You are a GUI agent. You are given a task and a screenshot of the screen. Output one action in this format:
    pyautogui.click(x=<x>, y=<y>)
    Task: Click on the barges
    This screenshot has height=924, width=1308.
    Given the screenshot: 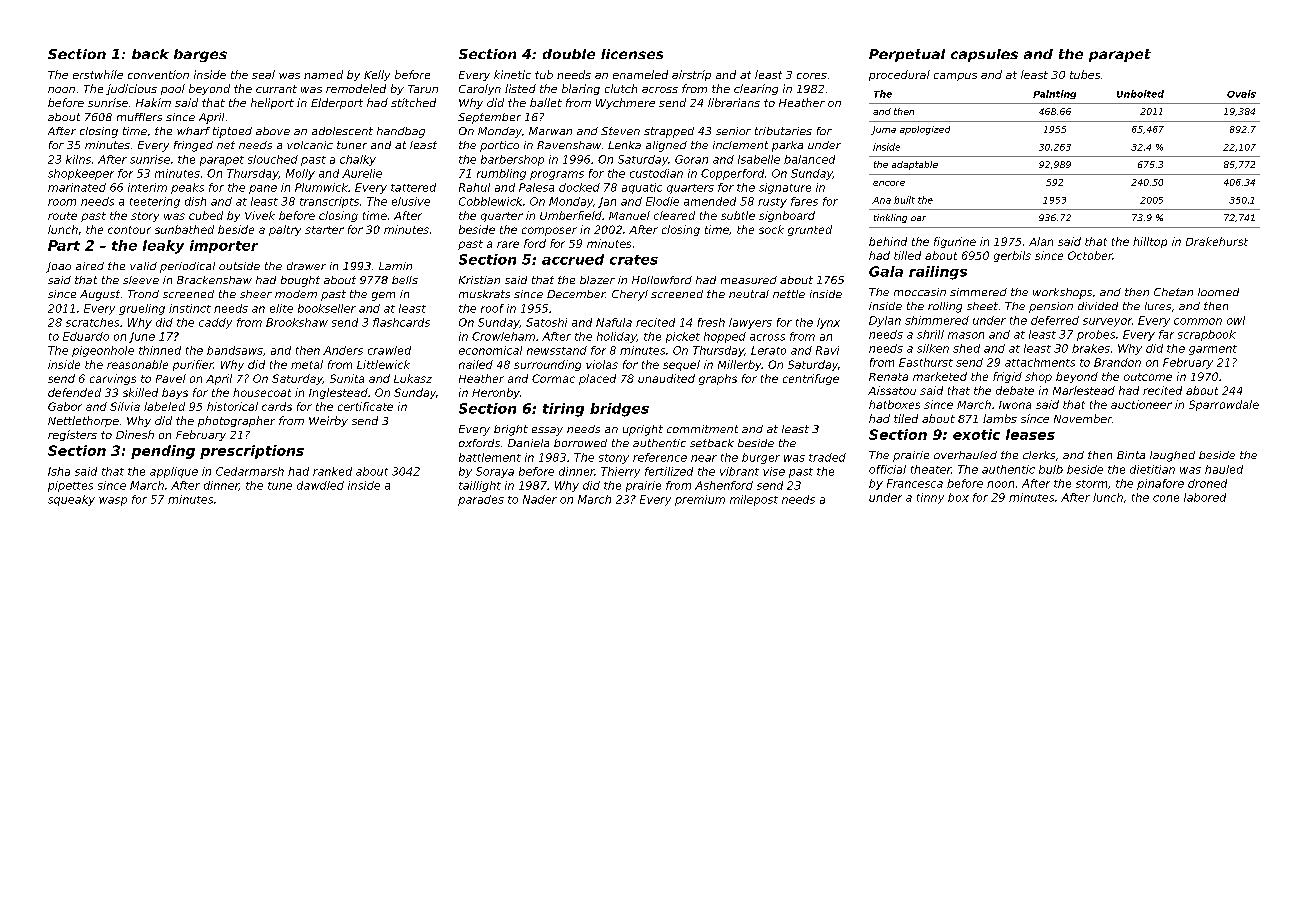 What is the action you would take?
    pyautogui.click(x=200, y=55)
